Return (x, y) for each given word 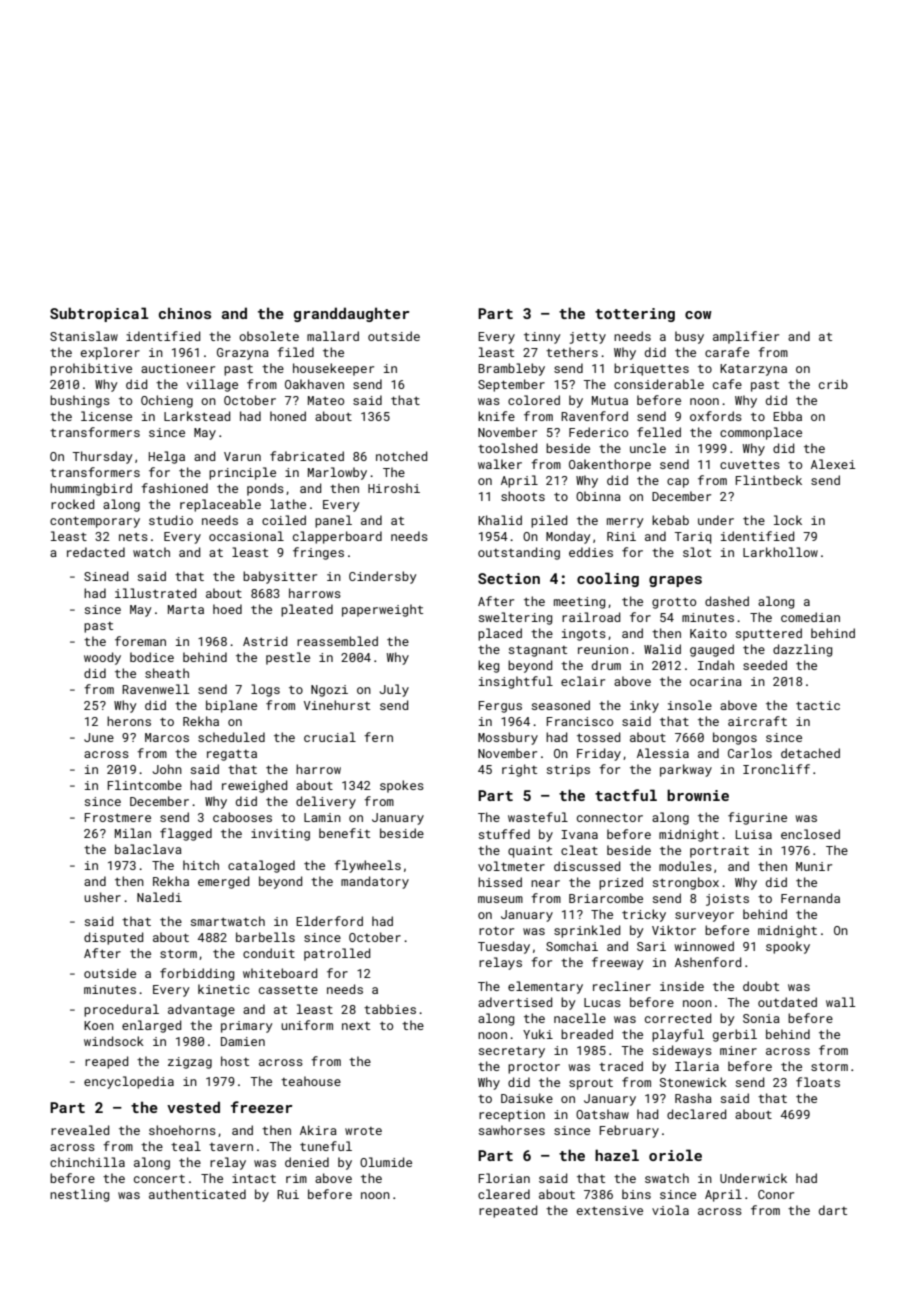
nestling (79, 1195)
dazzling (802, 650)
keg (488, 666)
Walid (662, 649)
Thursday (102, 457)
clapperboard (337, 537)
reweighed (254, 786)
